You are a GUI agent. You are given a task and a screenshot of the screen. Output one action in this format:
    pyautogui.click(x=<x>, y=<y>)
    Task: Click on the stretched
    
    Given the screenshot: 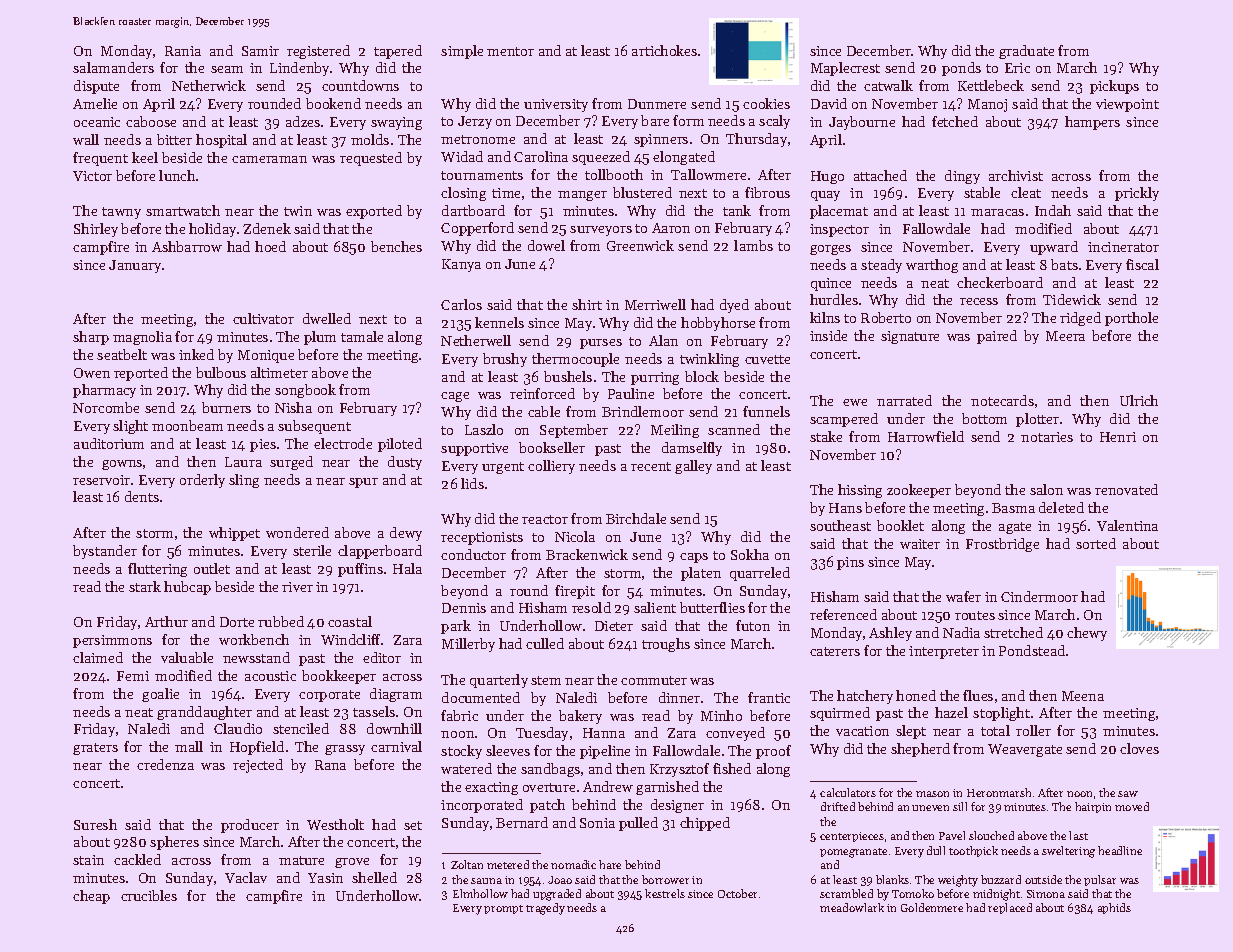 What is the action you would take?
    pyautogui.click(x=1013, y=632)
